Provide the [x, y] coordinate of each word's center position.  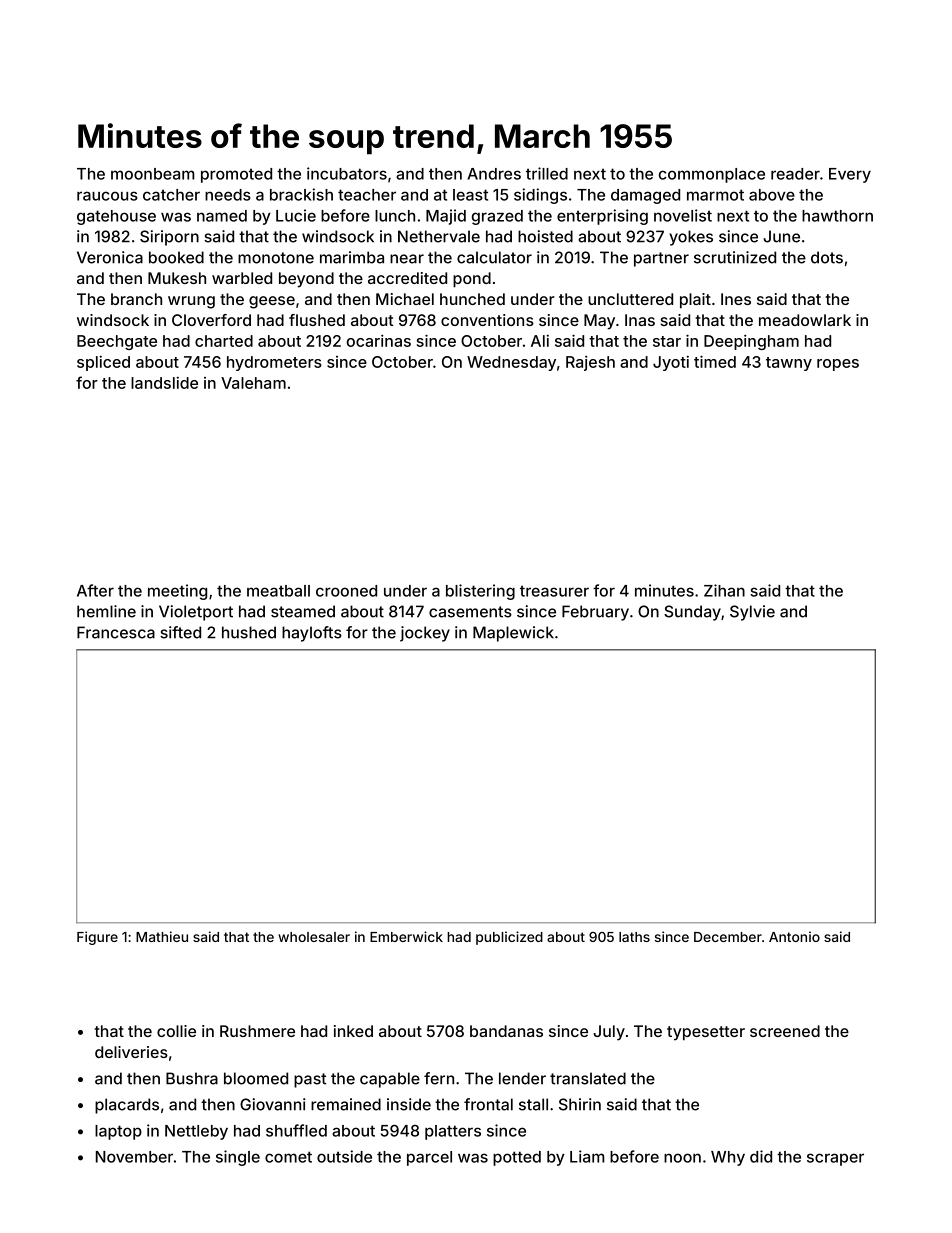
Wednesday [511, 363]
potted [517, 1158]
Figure [97, 938]
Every [850, 175]
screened [785, 1031]
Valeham [253, 383]
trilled [547, 173]
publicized [509, 938]
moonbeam [153, 174]
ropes [838, 365]
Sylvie [752, 613]
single [238, 1158]
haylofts [312, 634]
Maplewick [513, 634]
